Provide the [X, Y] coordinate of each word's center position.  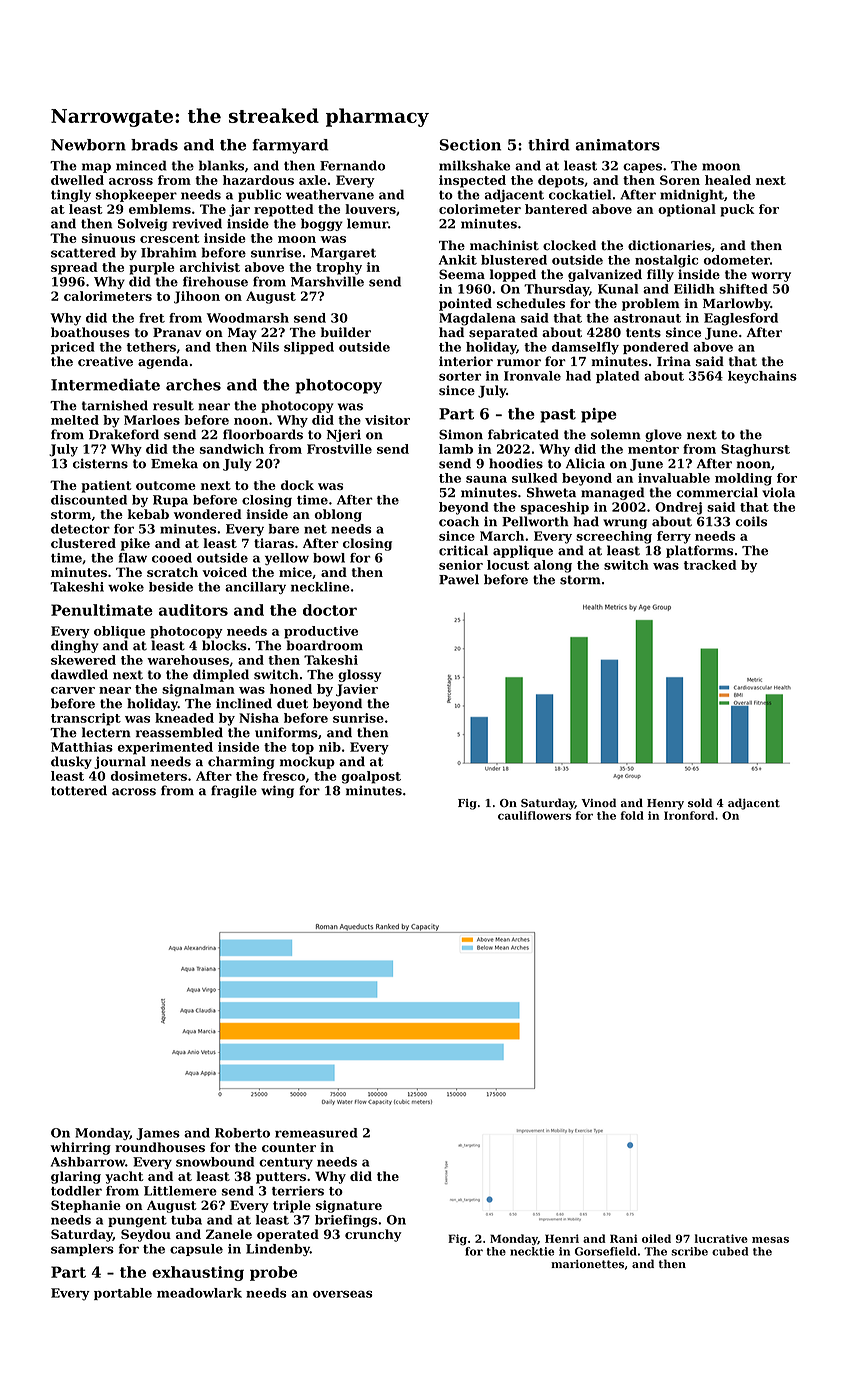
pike [135, 544]
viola [778, 492]
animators [618, 145]
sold [700, 803]
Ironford [689, 815]
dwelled [77, 180]
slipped [309, 348]
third [549, 145]
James [158, 1134]
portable [123, 1294]
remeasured [316, 1133]
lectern [106, 732]
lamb [456, 449]
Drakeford [124, 434]
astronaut [647, 318]
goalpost [371, 777]
